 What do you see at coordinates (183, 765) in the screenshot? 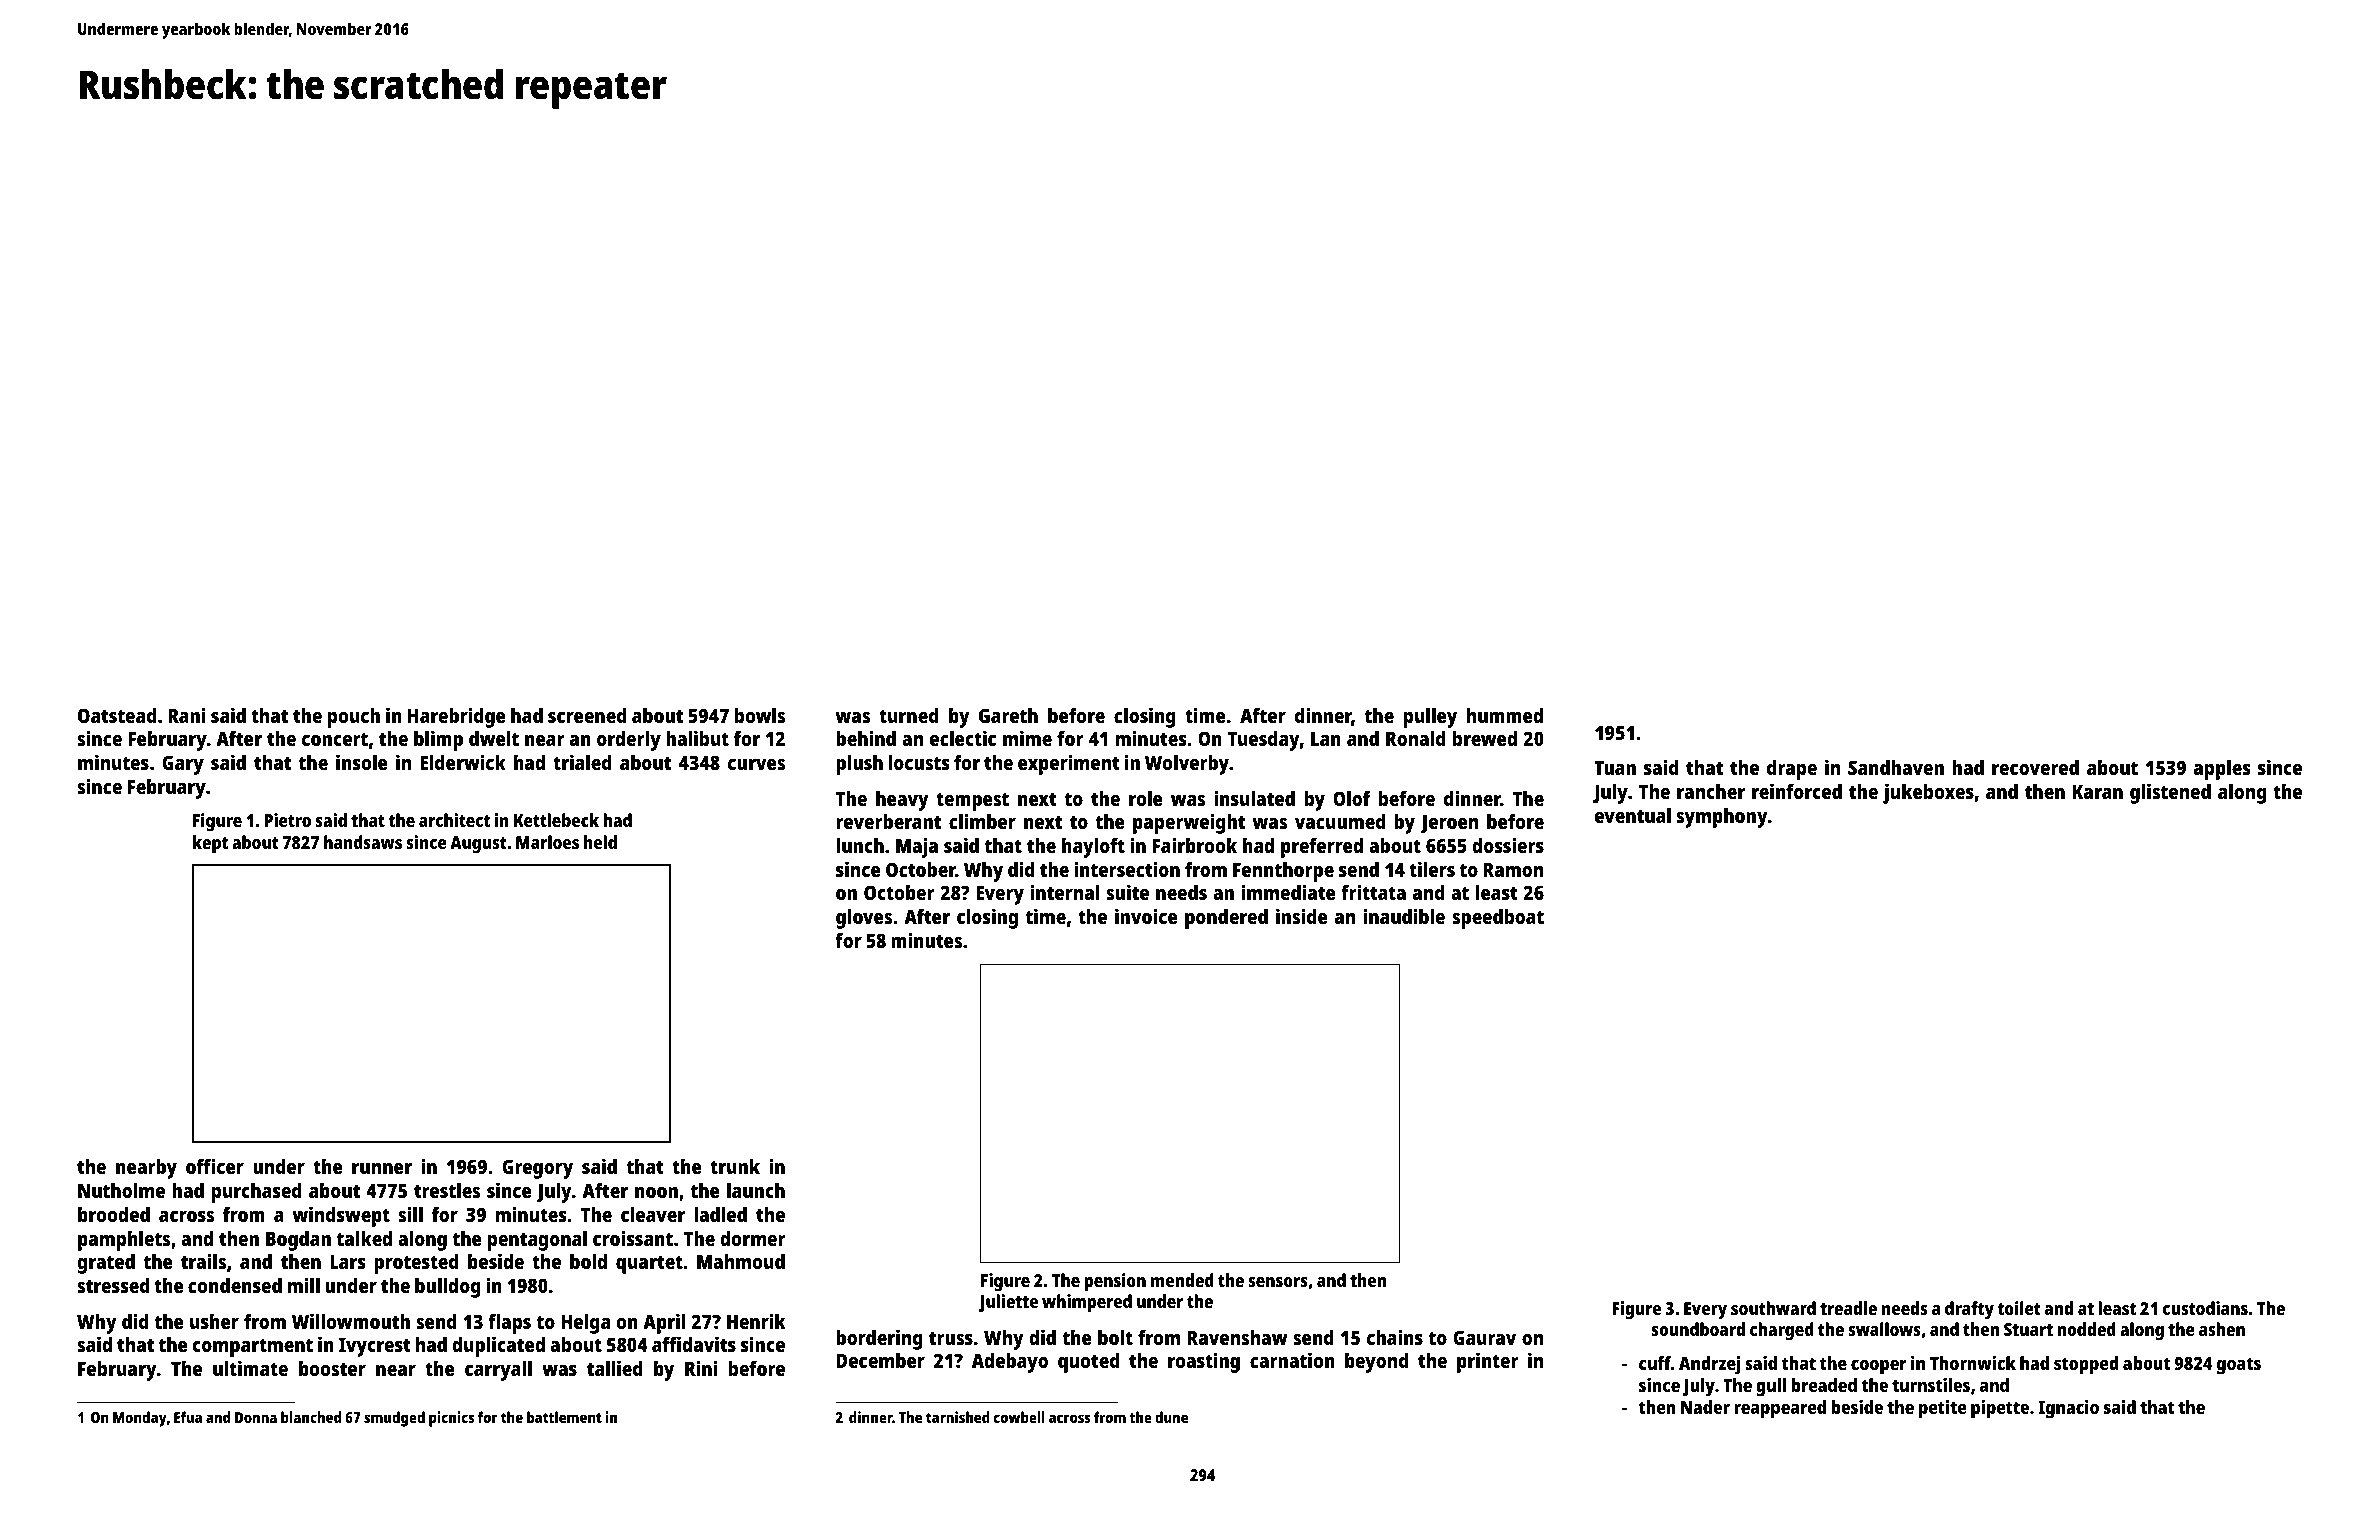
I see `Gary` at bounding box center [183, 765].
